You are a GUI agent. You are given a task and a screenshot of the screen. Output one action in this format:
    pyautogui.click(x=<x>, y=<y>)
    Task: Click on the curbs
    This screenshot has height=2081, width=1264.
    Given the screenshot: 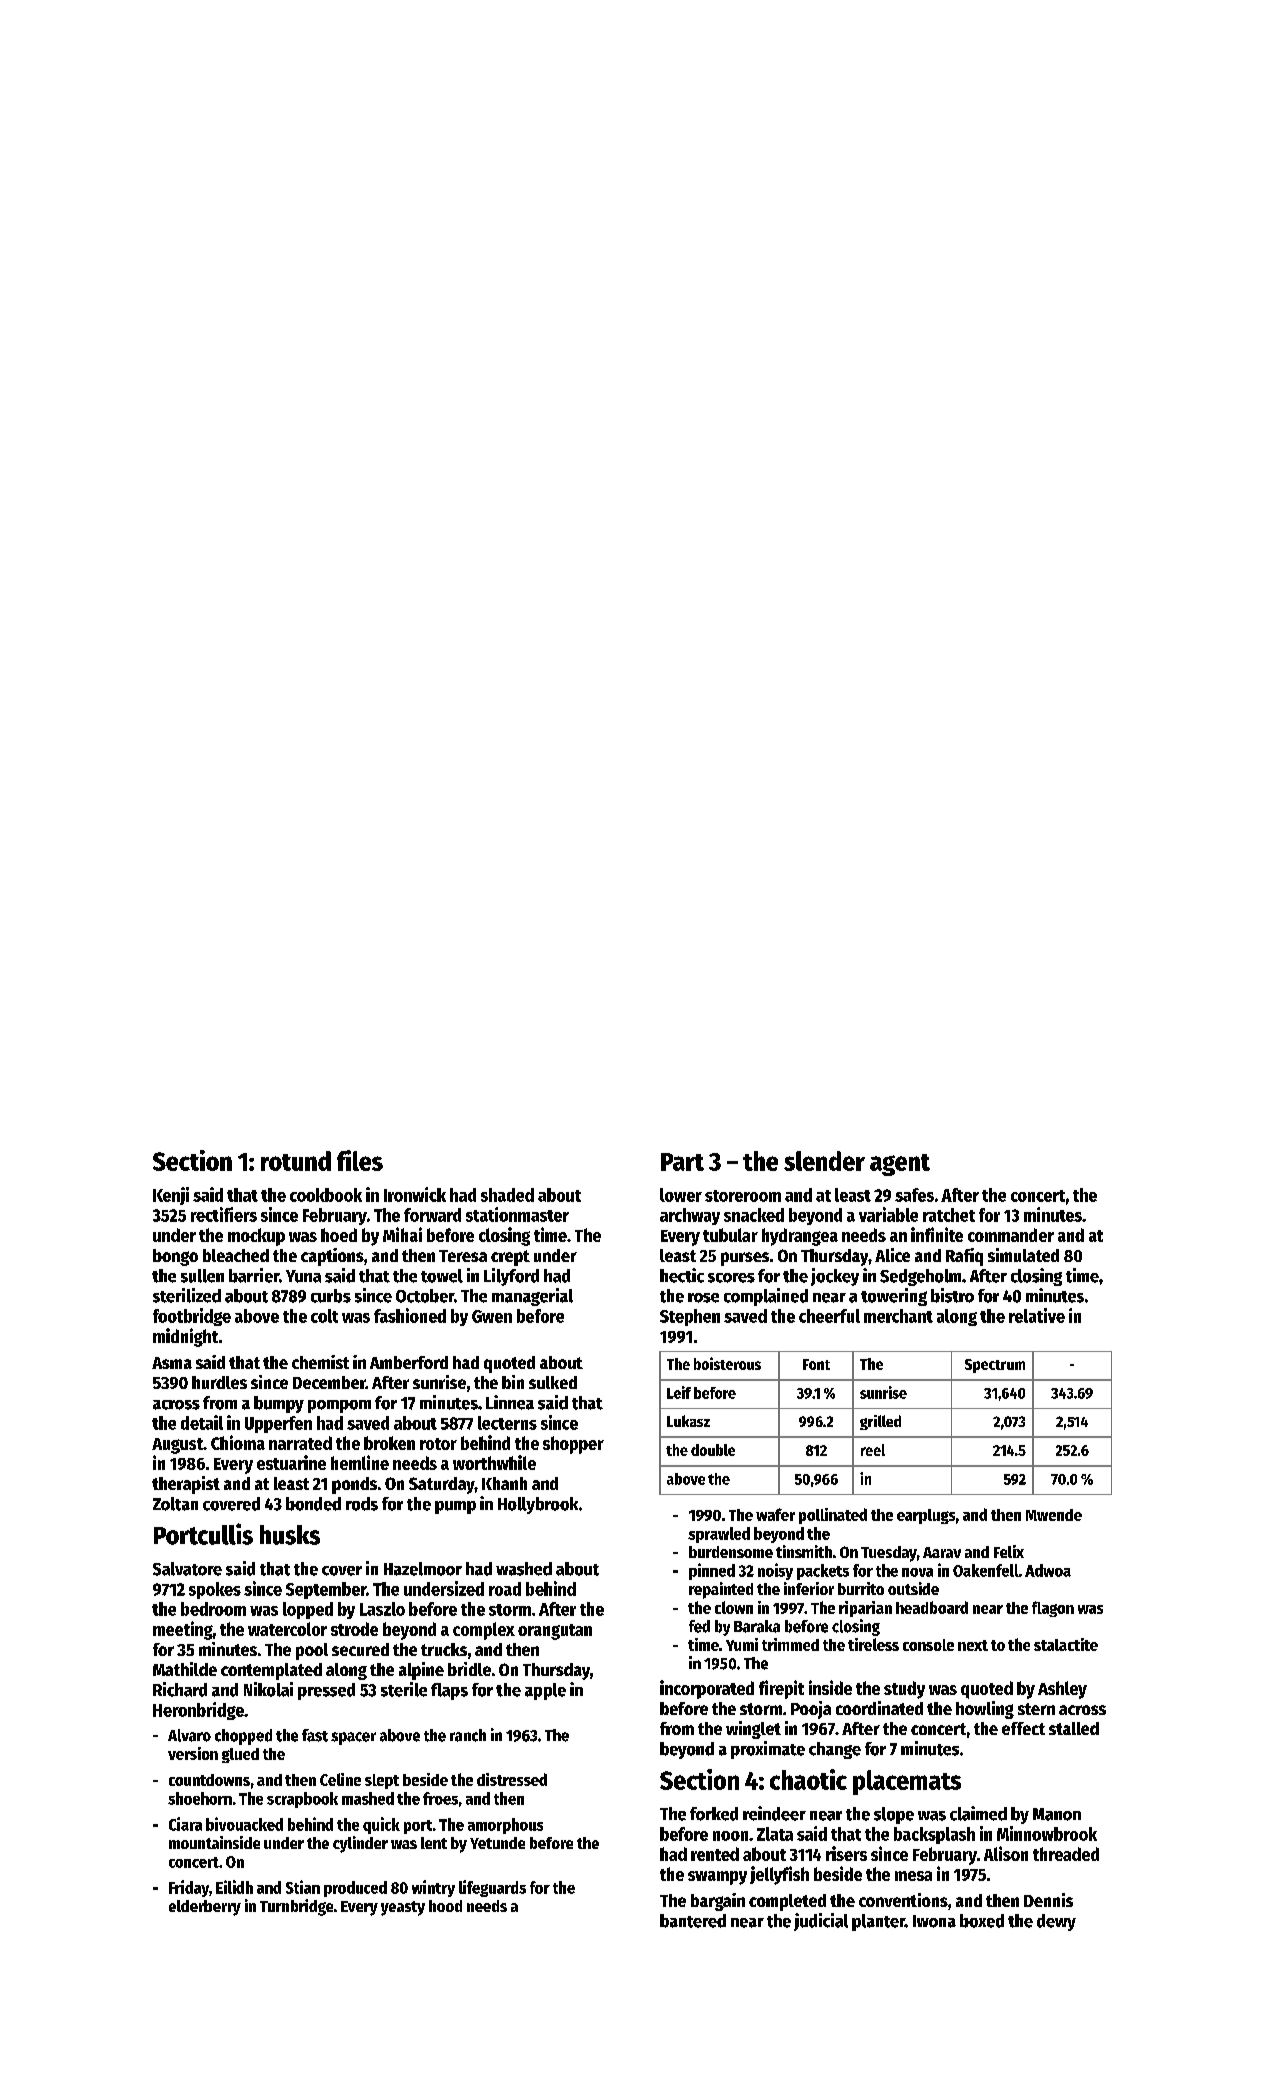 What is the action you would take?
    pyautogui.click(x=331, y=1296)
